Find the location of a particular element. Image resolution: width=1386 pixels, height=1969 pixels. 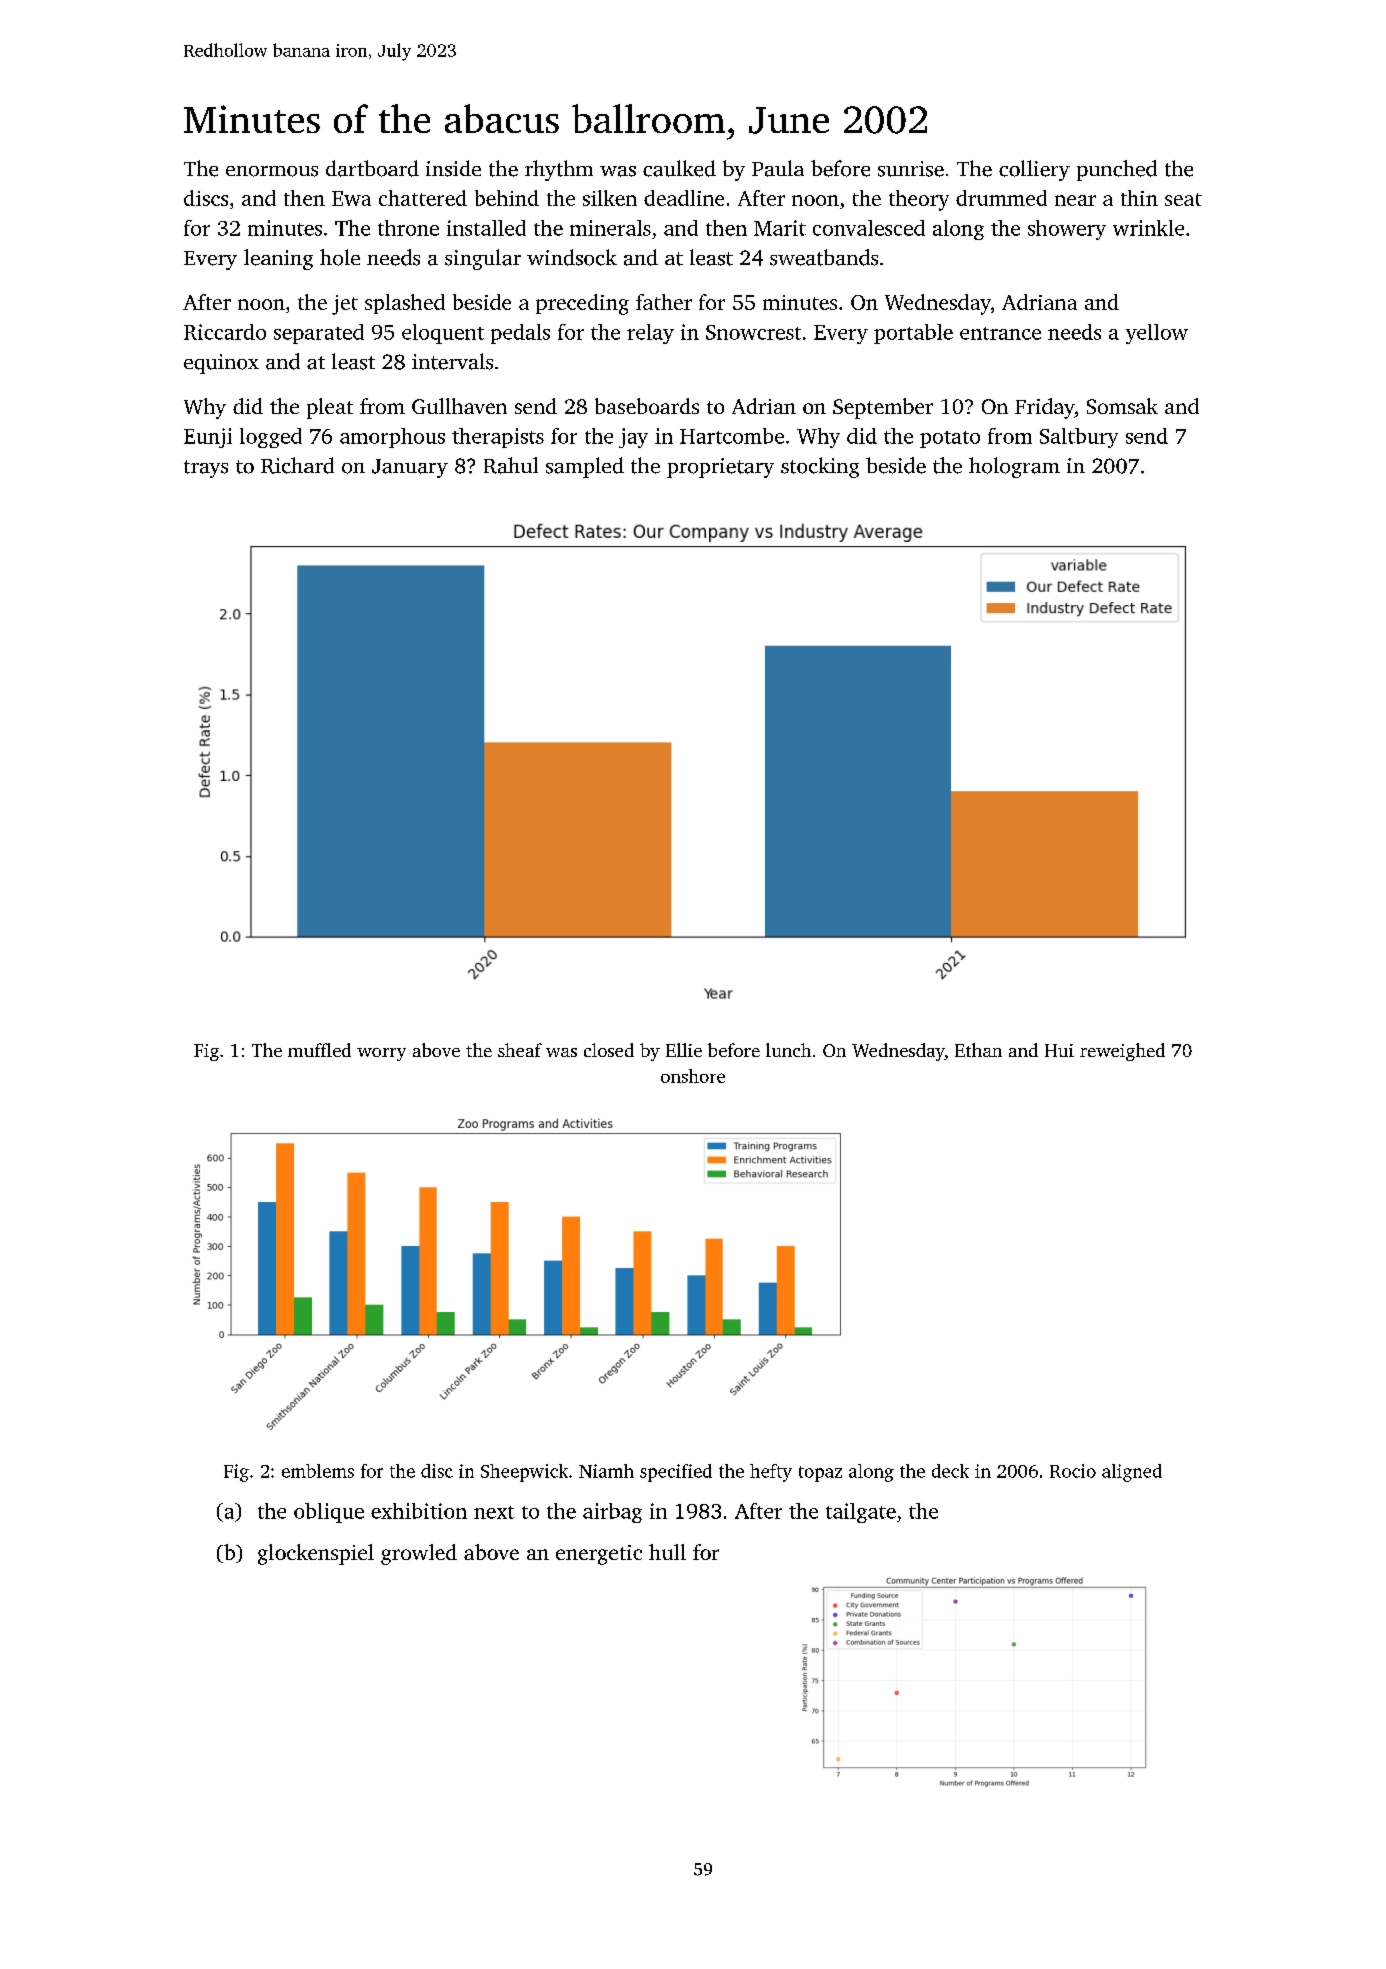

energetic is located at coordinates (599, 1555).
